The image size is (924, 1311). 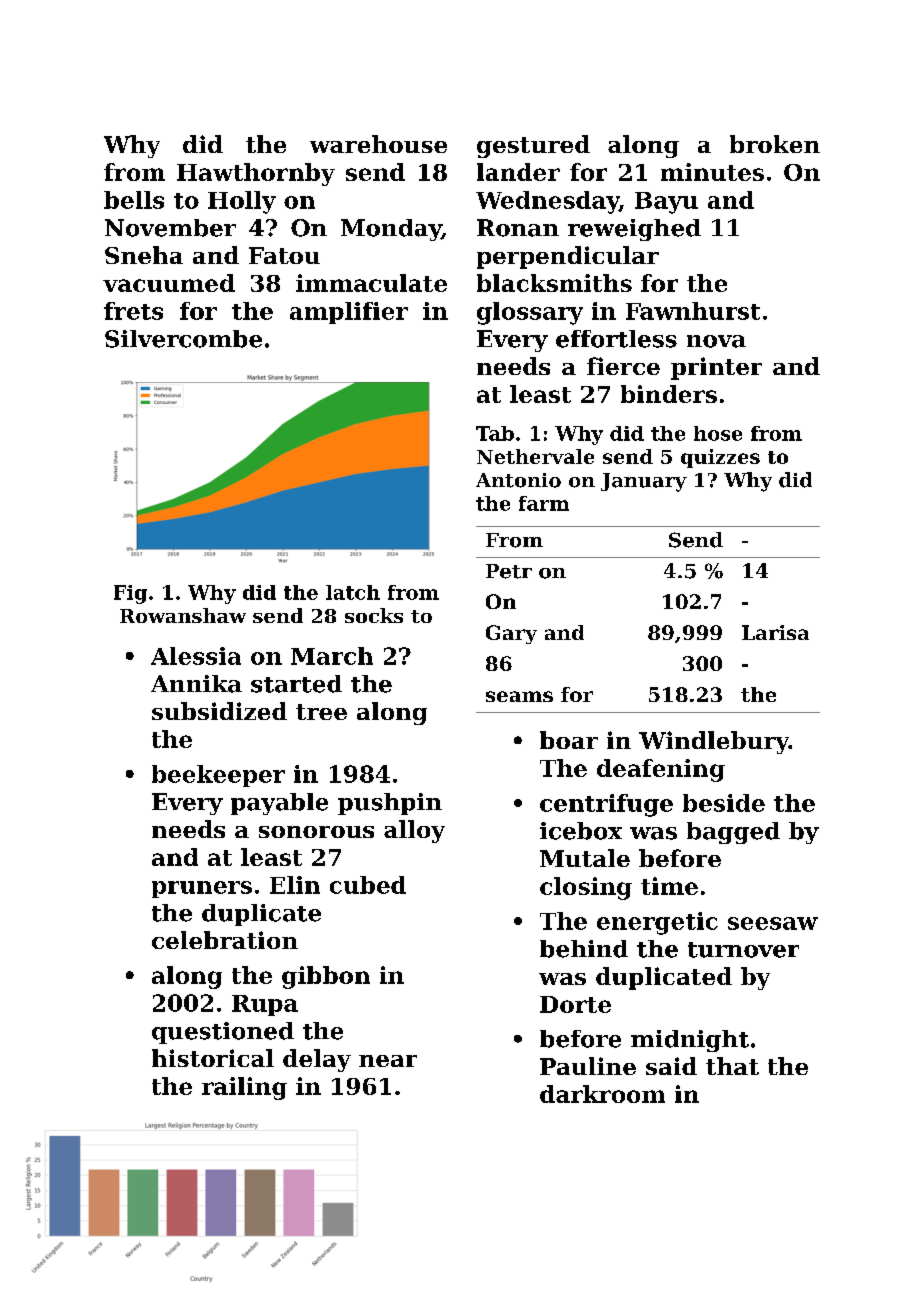 I want to click on lander, so click(x=518, y=172).
